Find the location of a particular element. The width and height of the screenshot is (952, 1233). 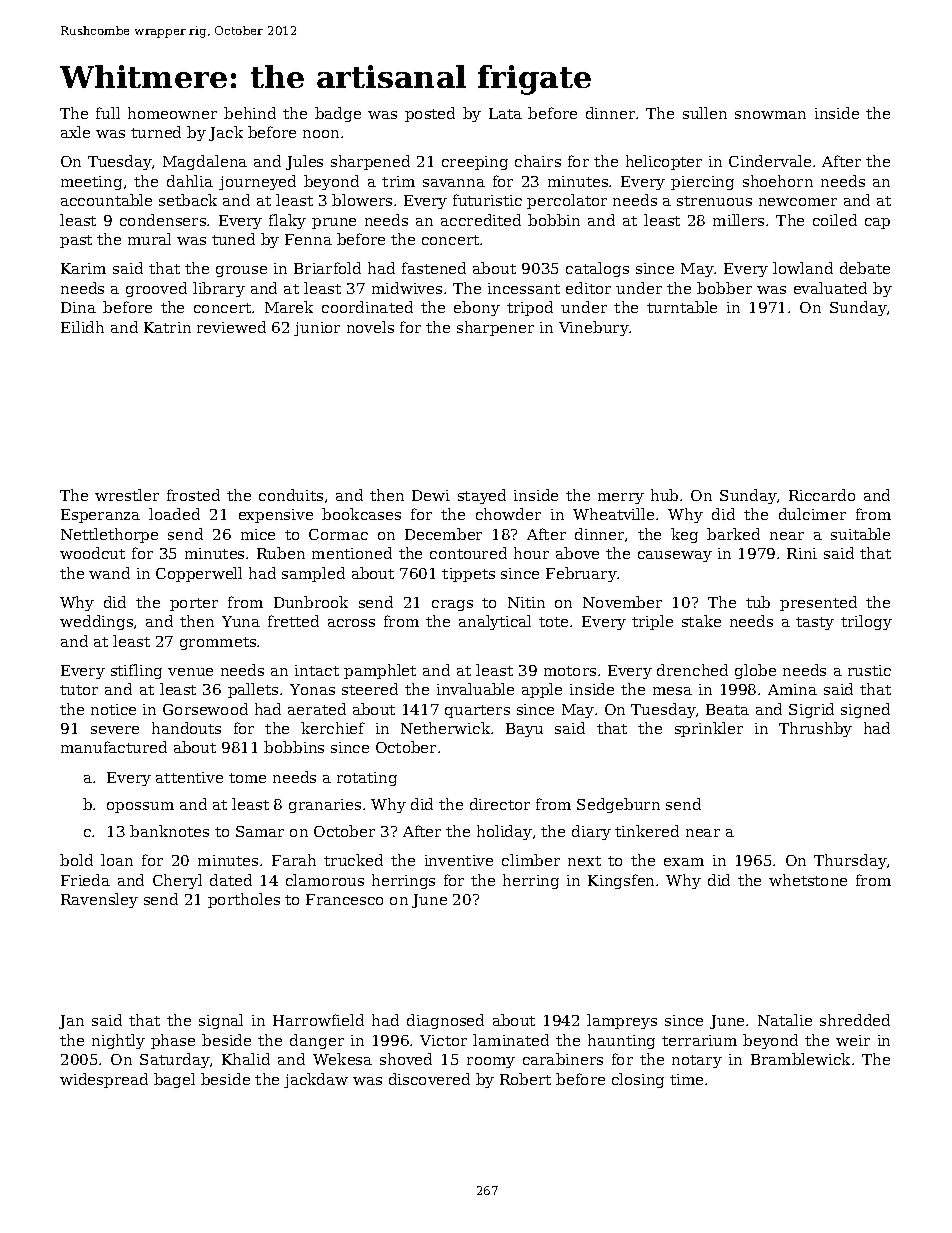

whetstone is located at coordinates (808, 880).
